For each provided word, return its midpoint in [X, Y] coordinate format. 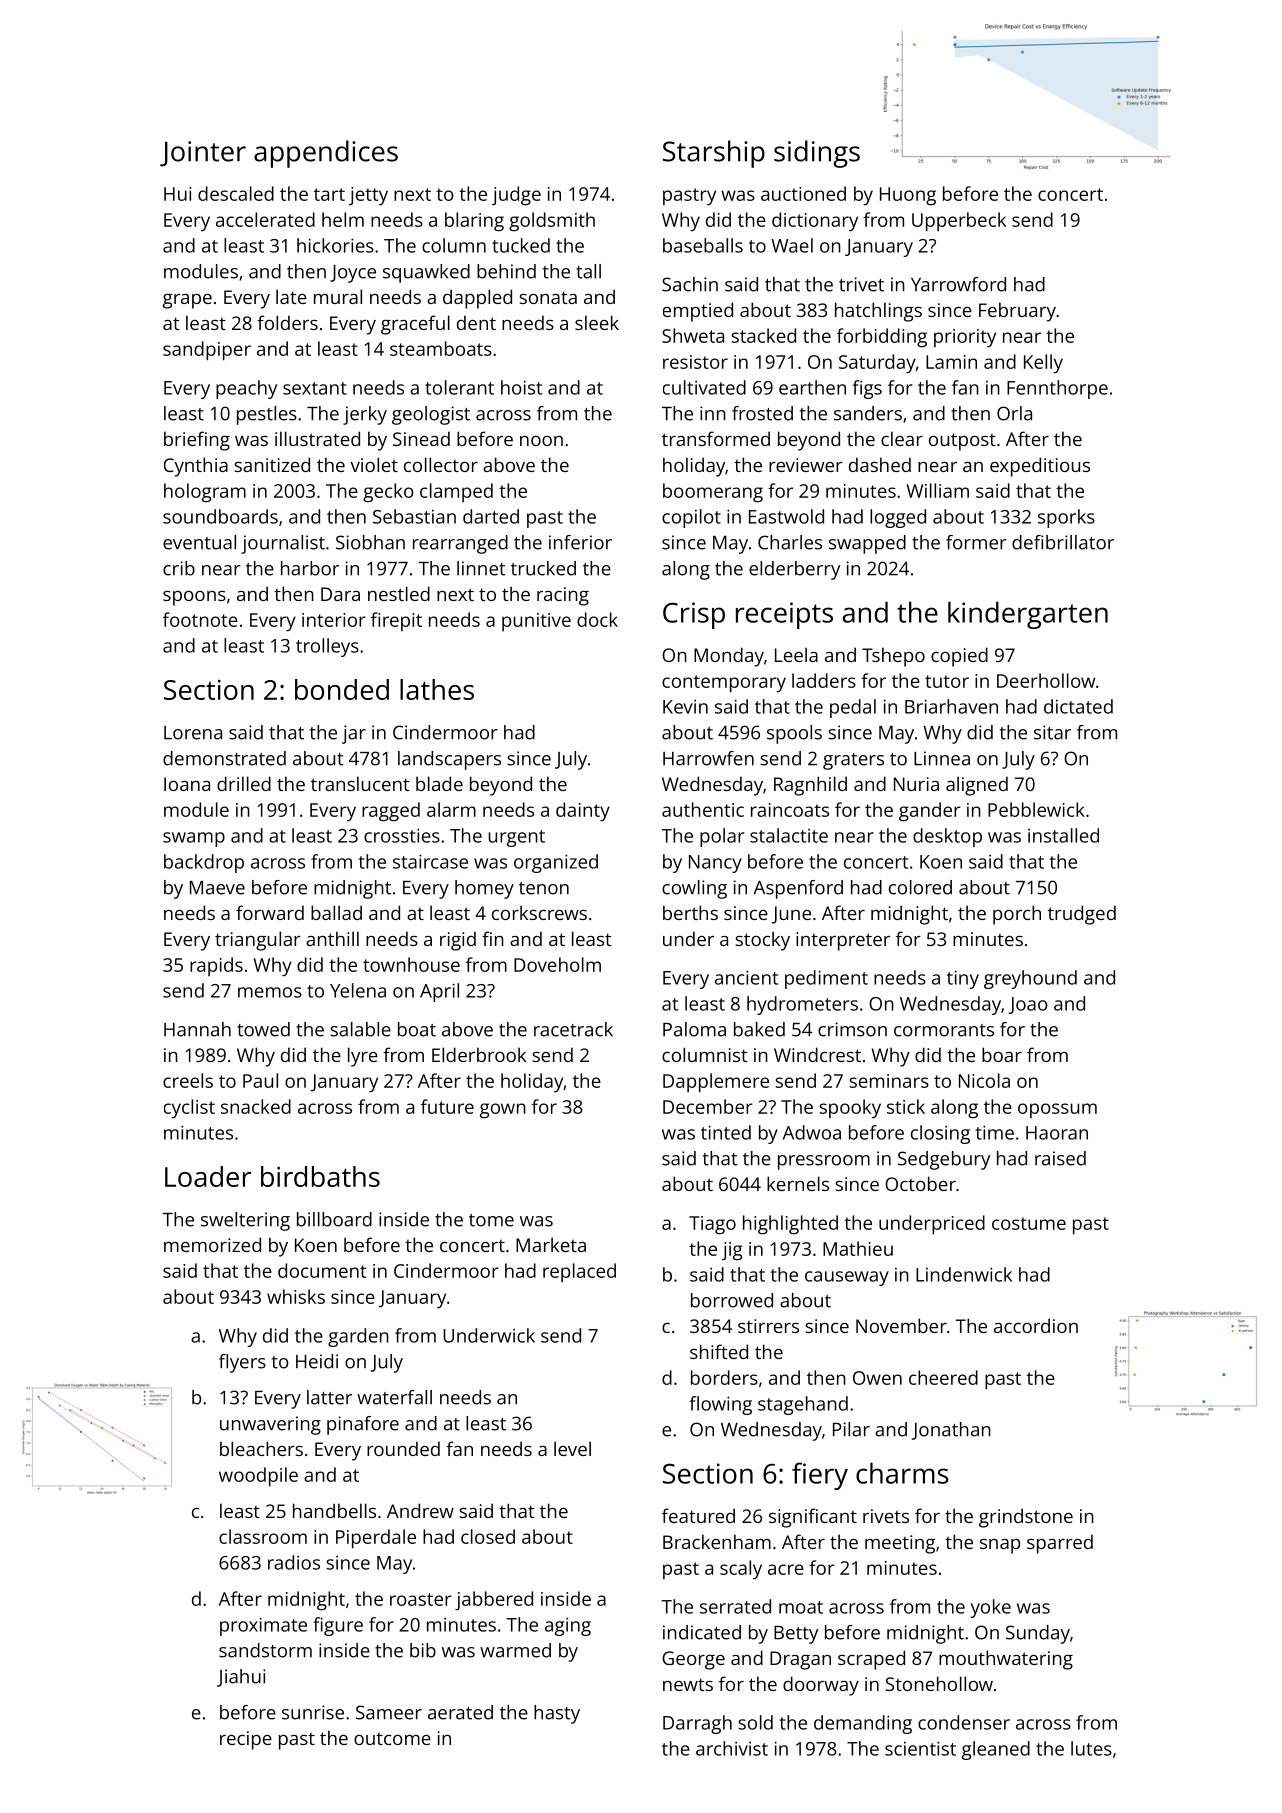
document [322, 1270]
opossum [1057, 1110]
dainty [583, 812]
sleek [597, 322]
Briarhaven [951, 706]
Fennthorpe [1057, 389]
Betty [796, 1635]
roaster [421, 1599]
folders [287, 322]
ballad [336, 912]
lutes [1091, 1748]
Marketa [551, 1244]
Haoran [1057, 1133]
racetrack [573, 1029]
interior [334, 620]
